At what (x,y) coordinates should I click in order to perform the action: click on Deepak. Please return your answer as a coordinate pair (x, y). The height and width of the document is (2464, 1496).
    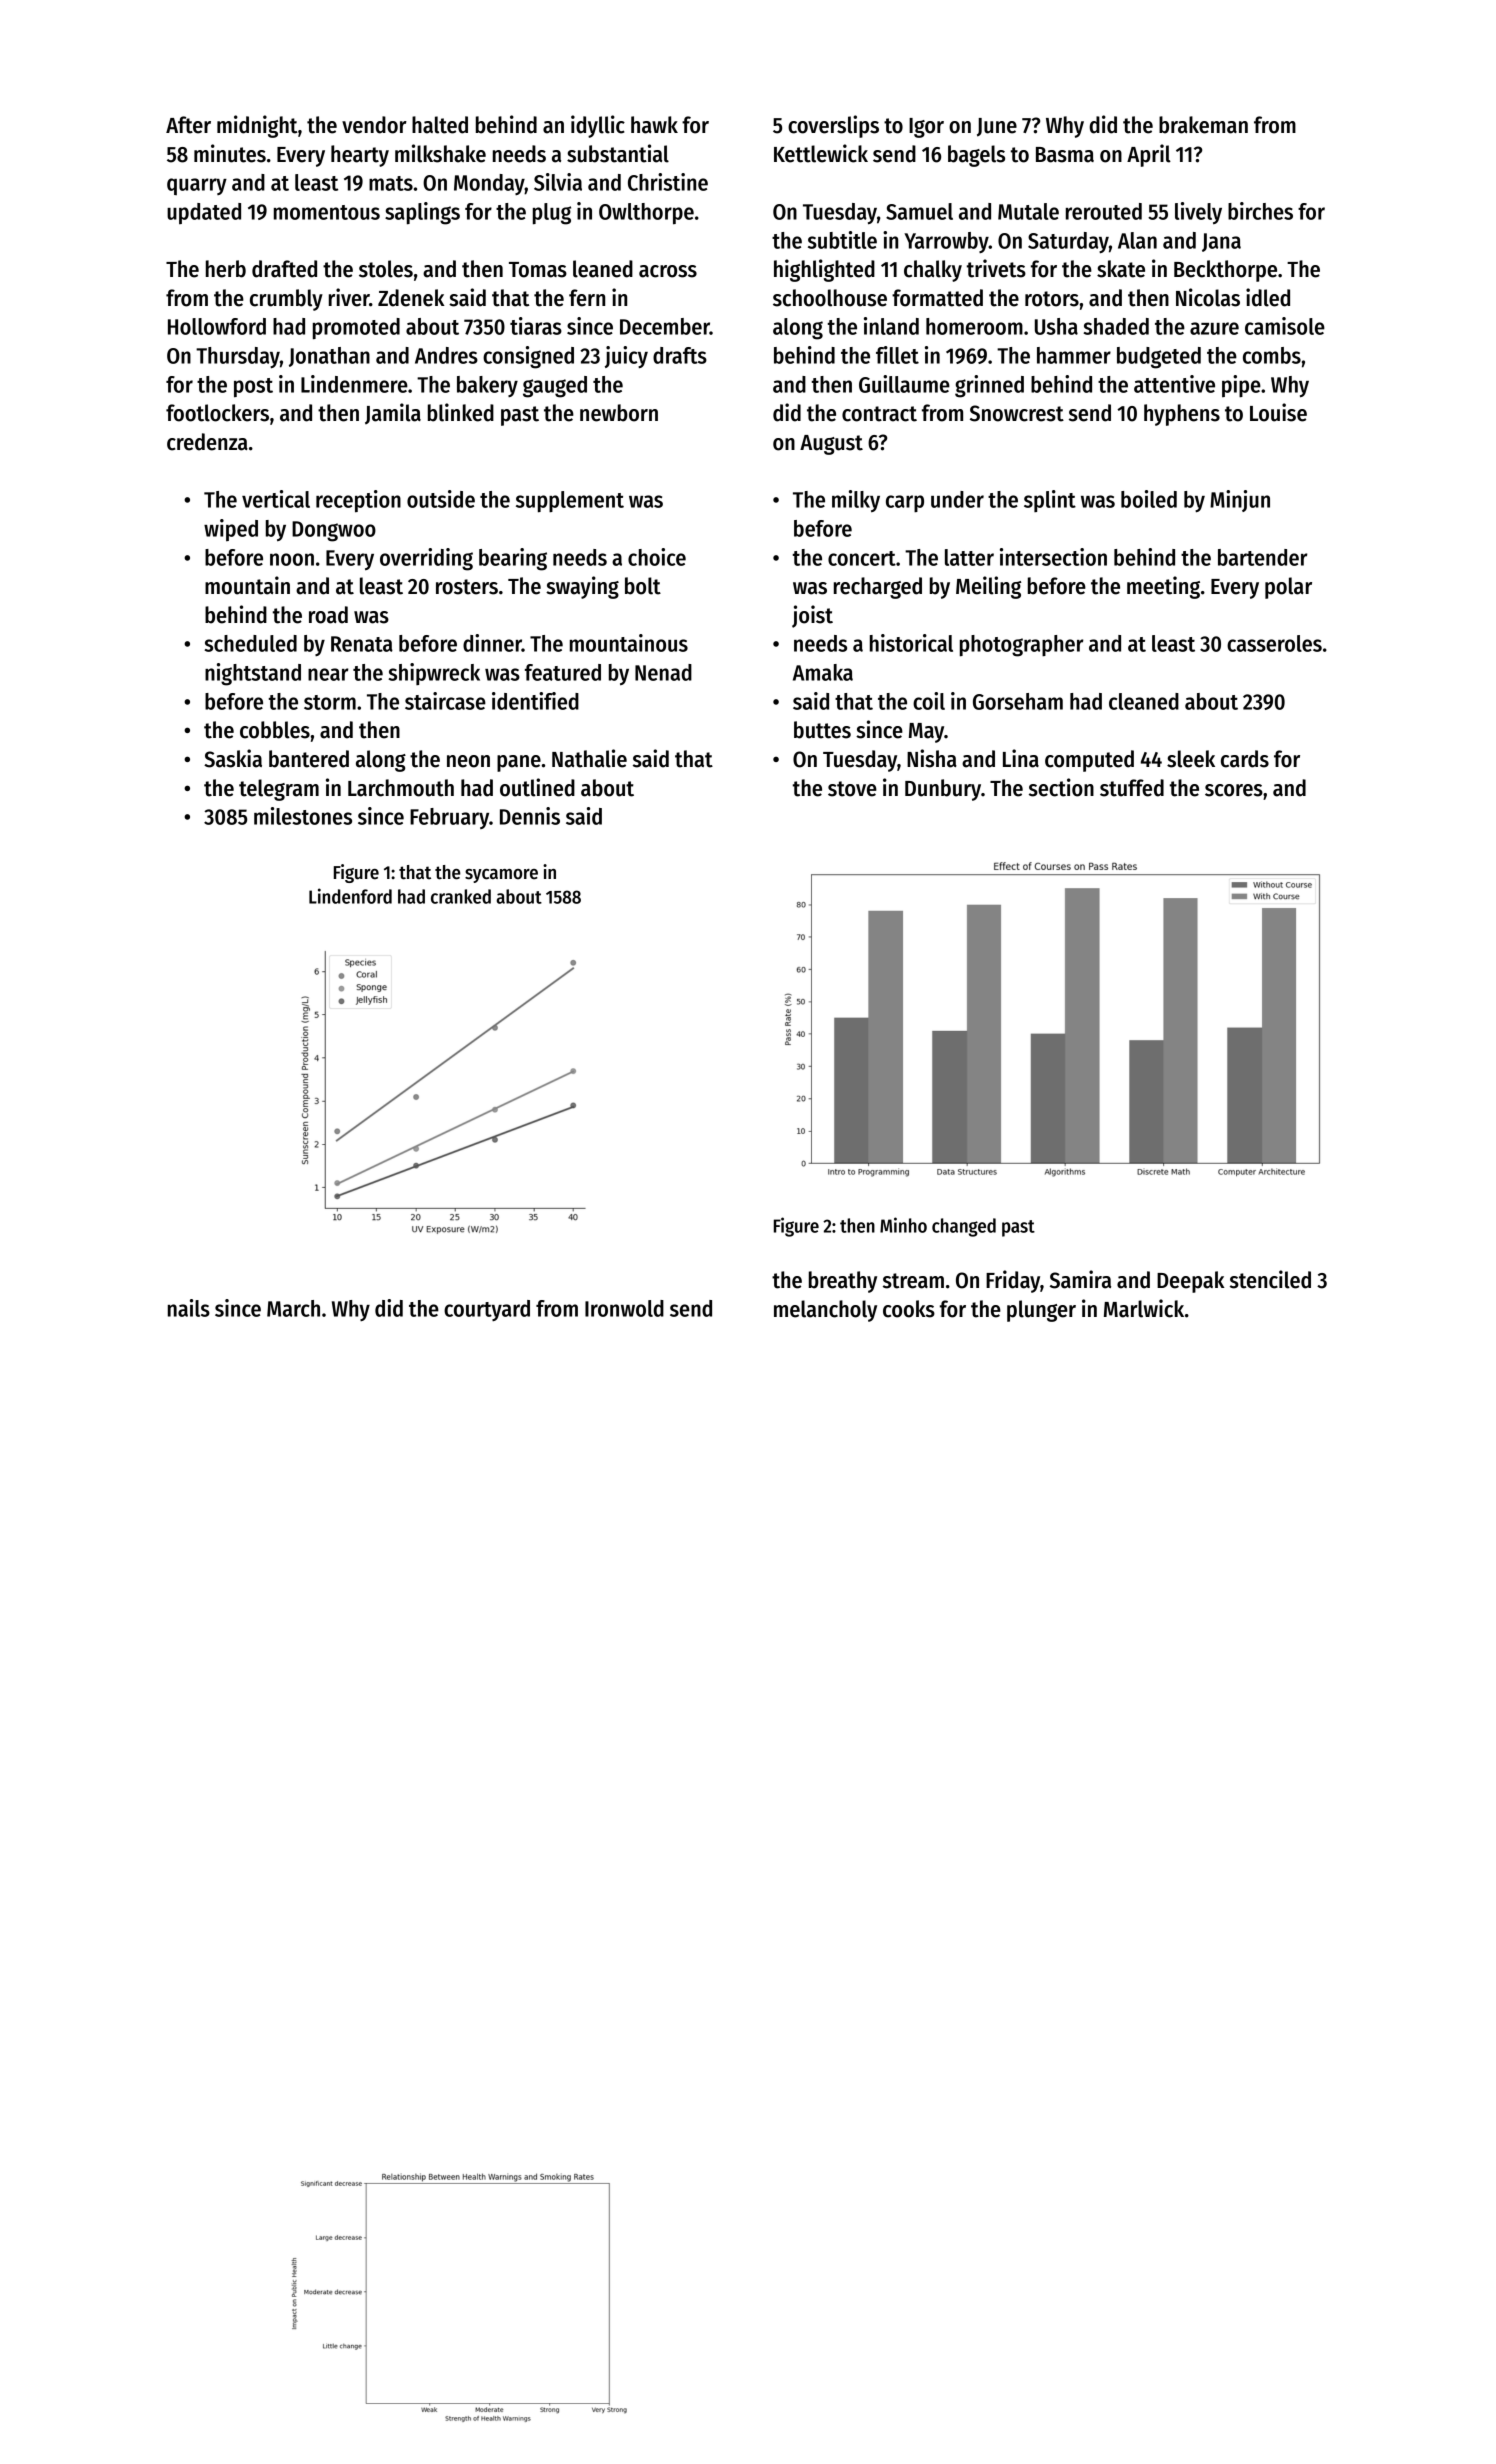
    Looking at the image, I should click on (1191, 1282).
